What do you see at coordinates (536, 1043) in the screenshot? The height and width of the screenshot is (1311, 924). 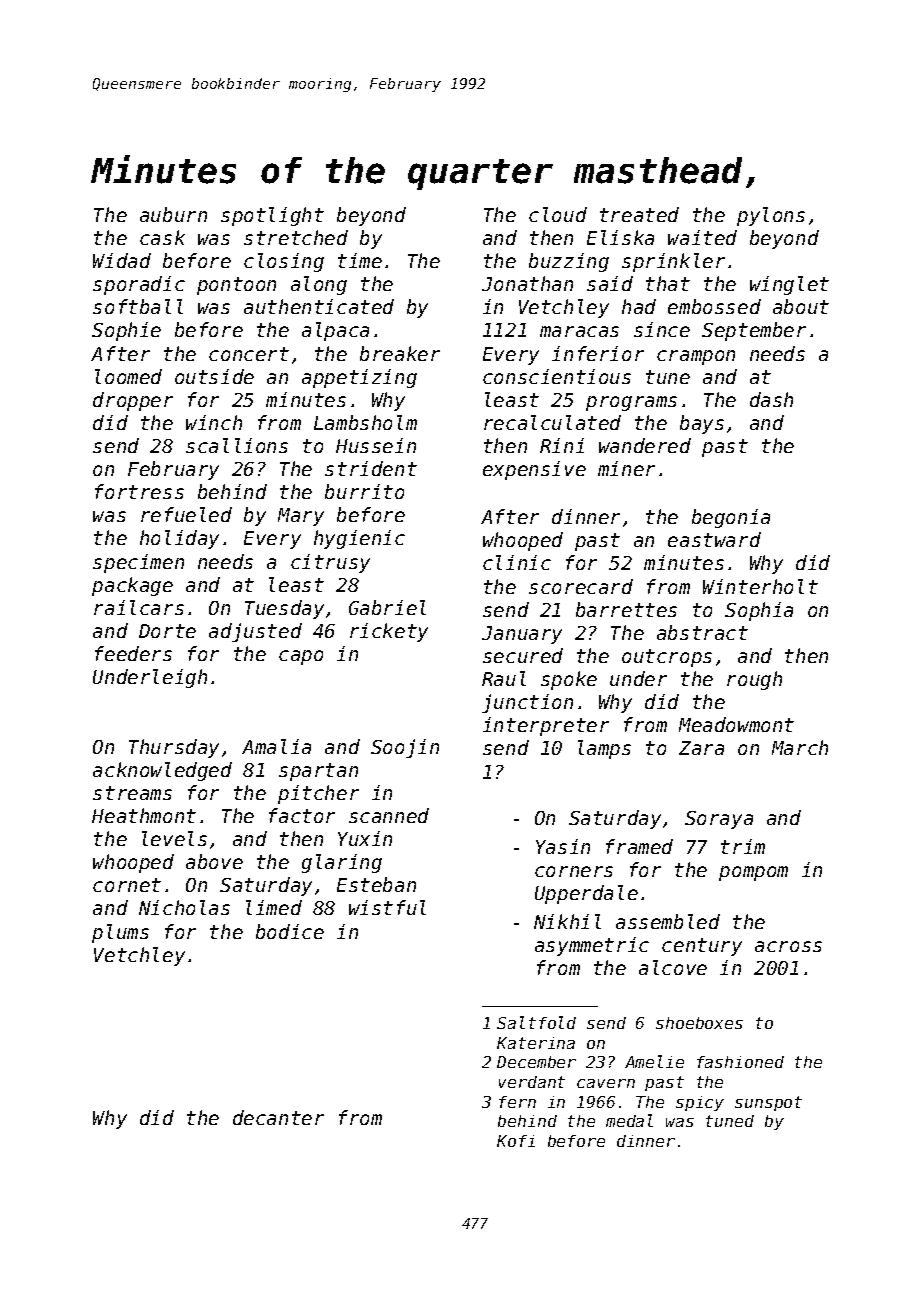 I see `Katerina` at bounding box center [536, 1043].
